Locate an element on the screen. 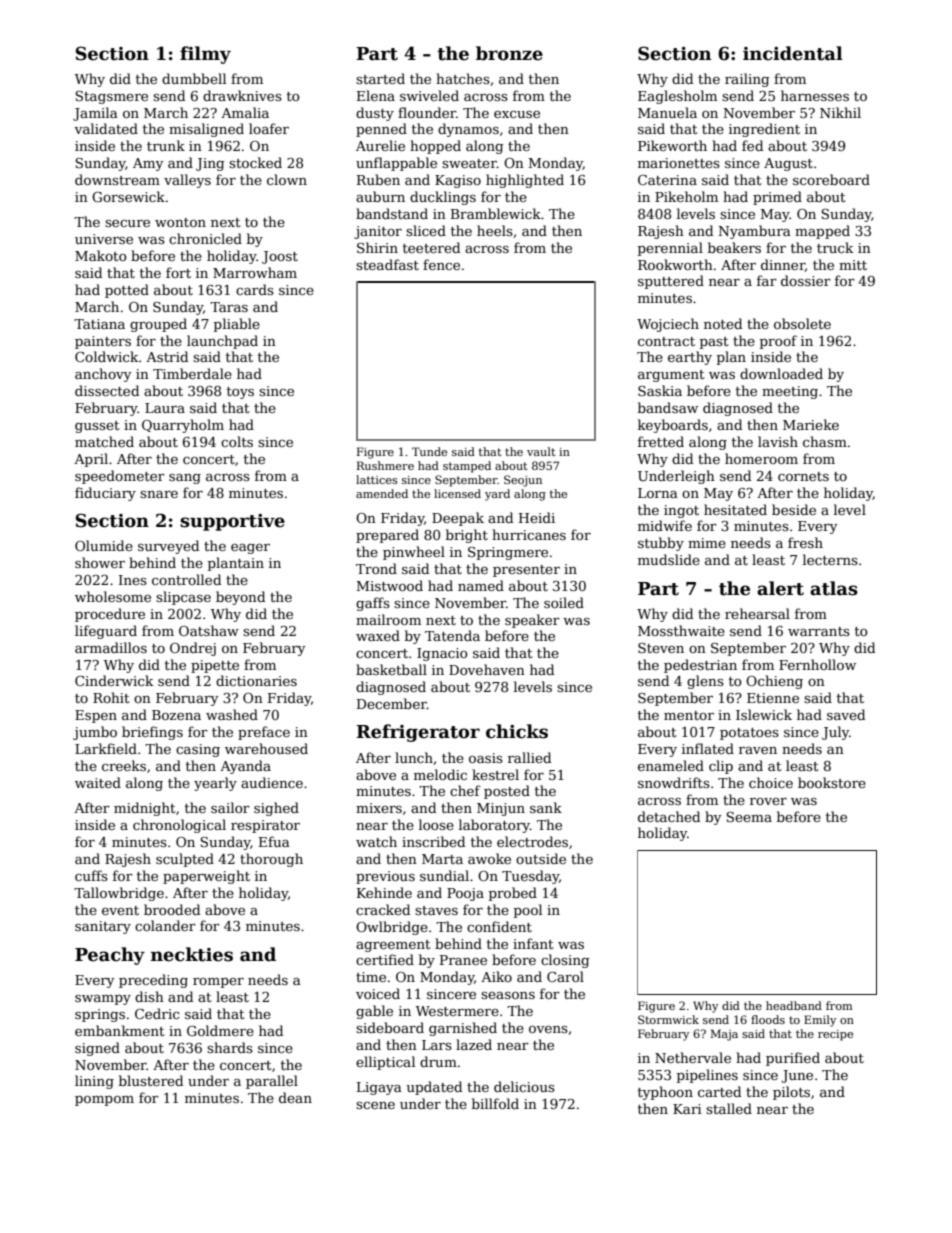 This screenshot has width=952, height=1233. scoreboard is located at coordinates (831, 179).
